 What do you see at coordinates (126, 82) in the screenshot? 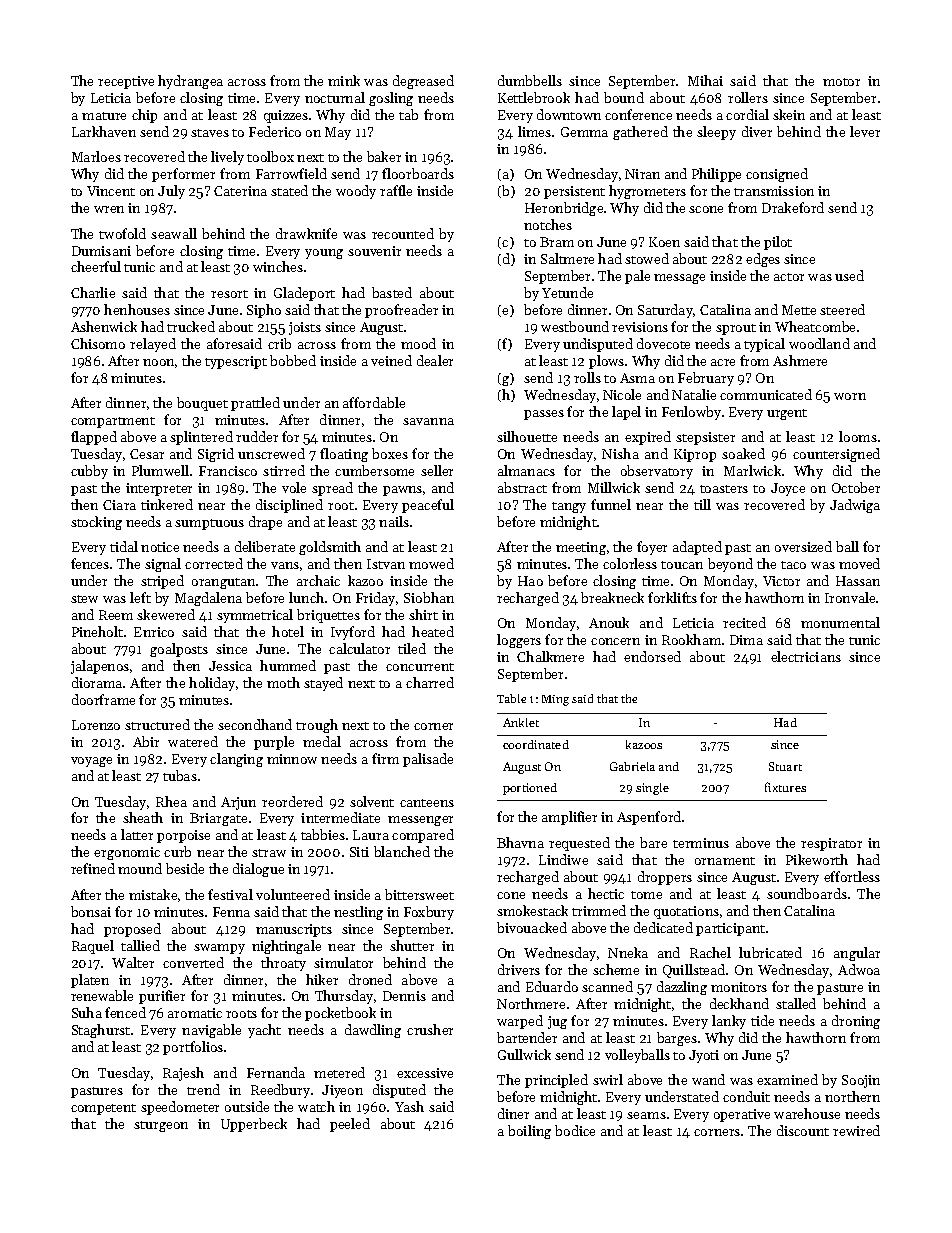
I see `receptive` at bounding box center [126, 82].
